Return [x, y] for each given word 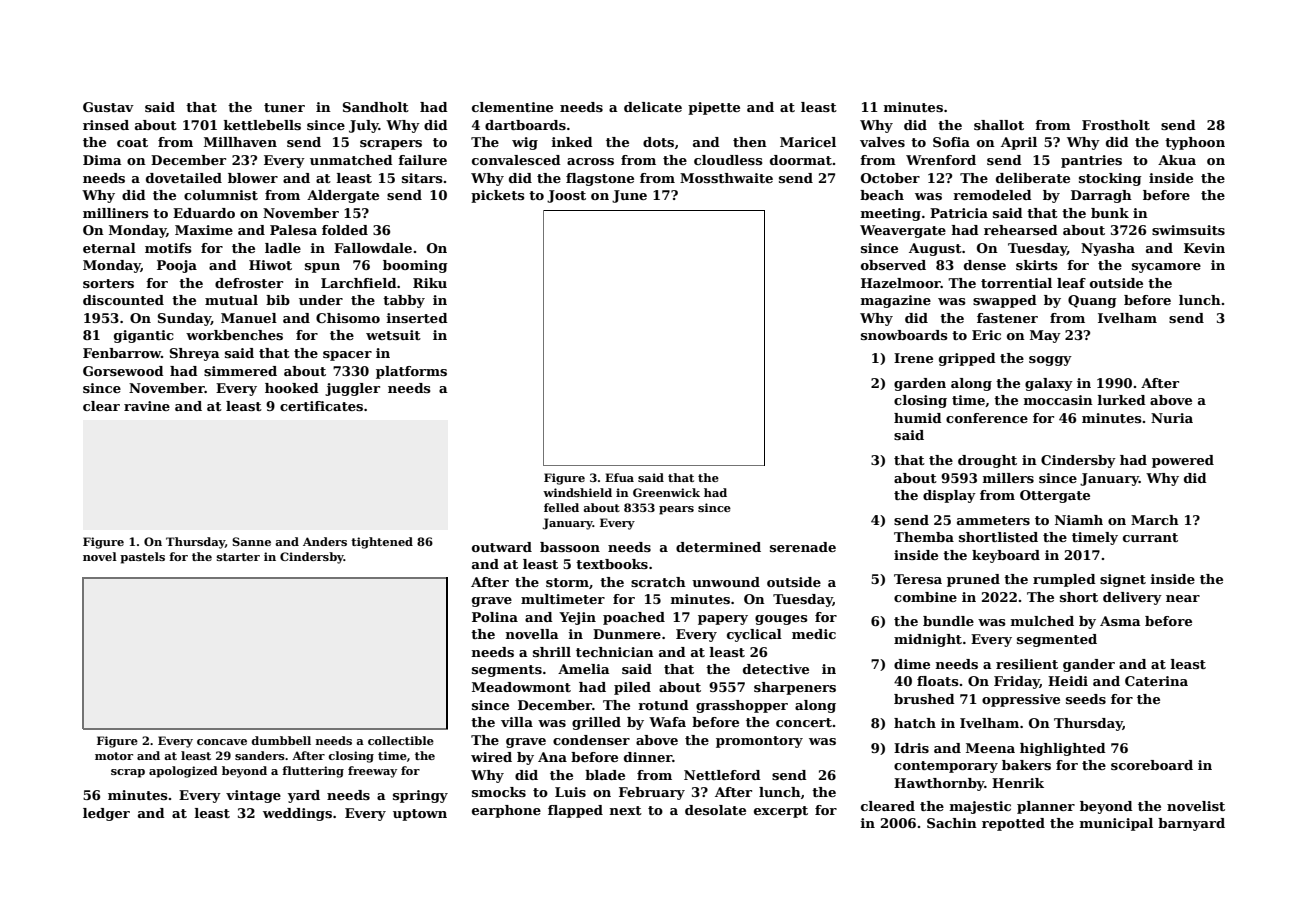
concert [804, 722]
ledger [106, 814]
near [1183, 598]
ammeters [993, 520]
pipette [714, 108]
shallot [999, 125]
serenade [803, 547]
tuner [284, 107]
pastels [142, 558]
